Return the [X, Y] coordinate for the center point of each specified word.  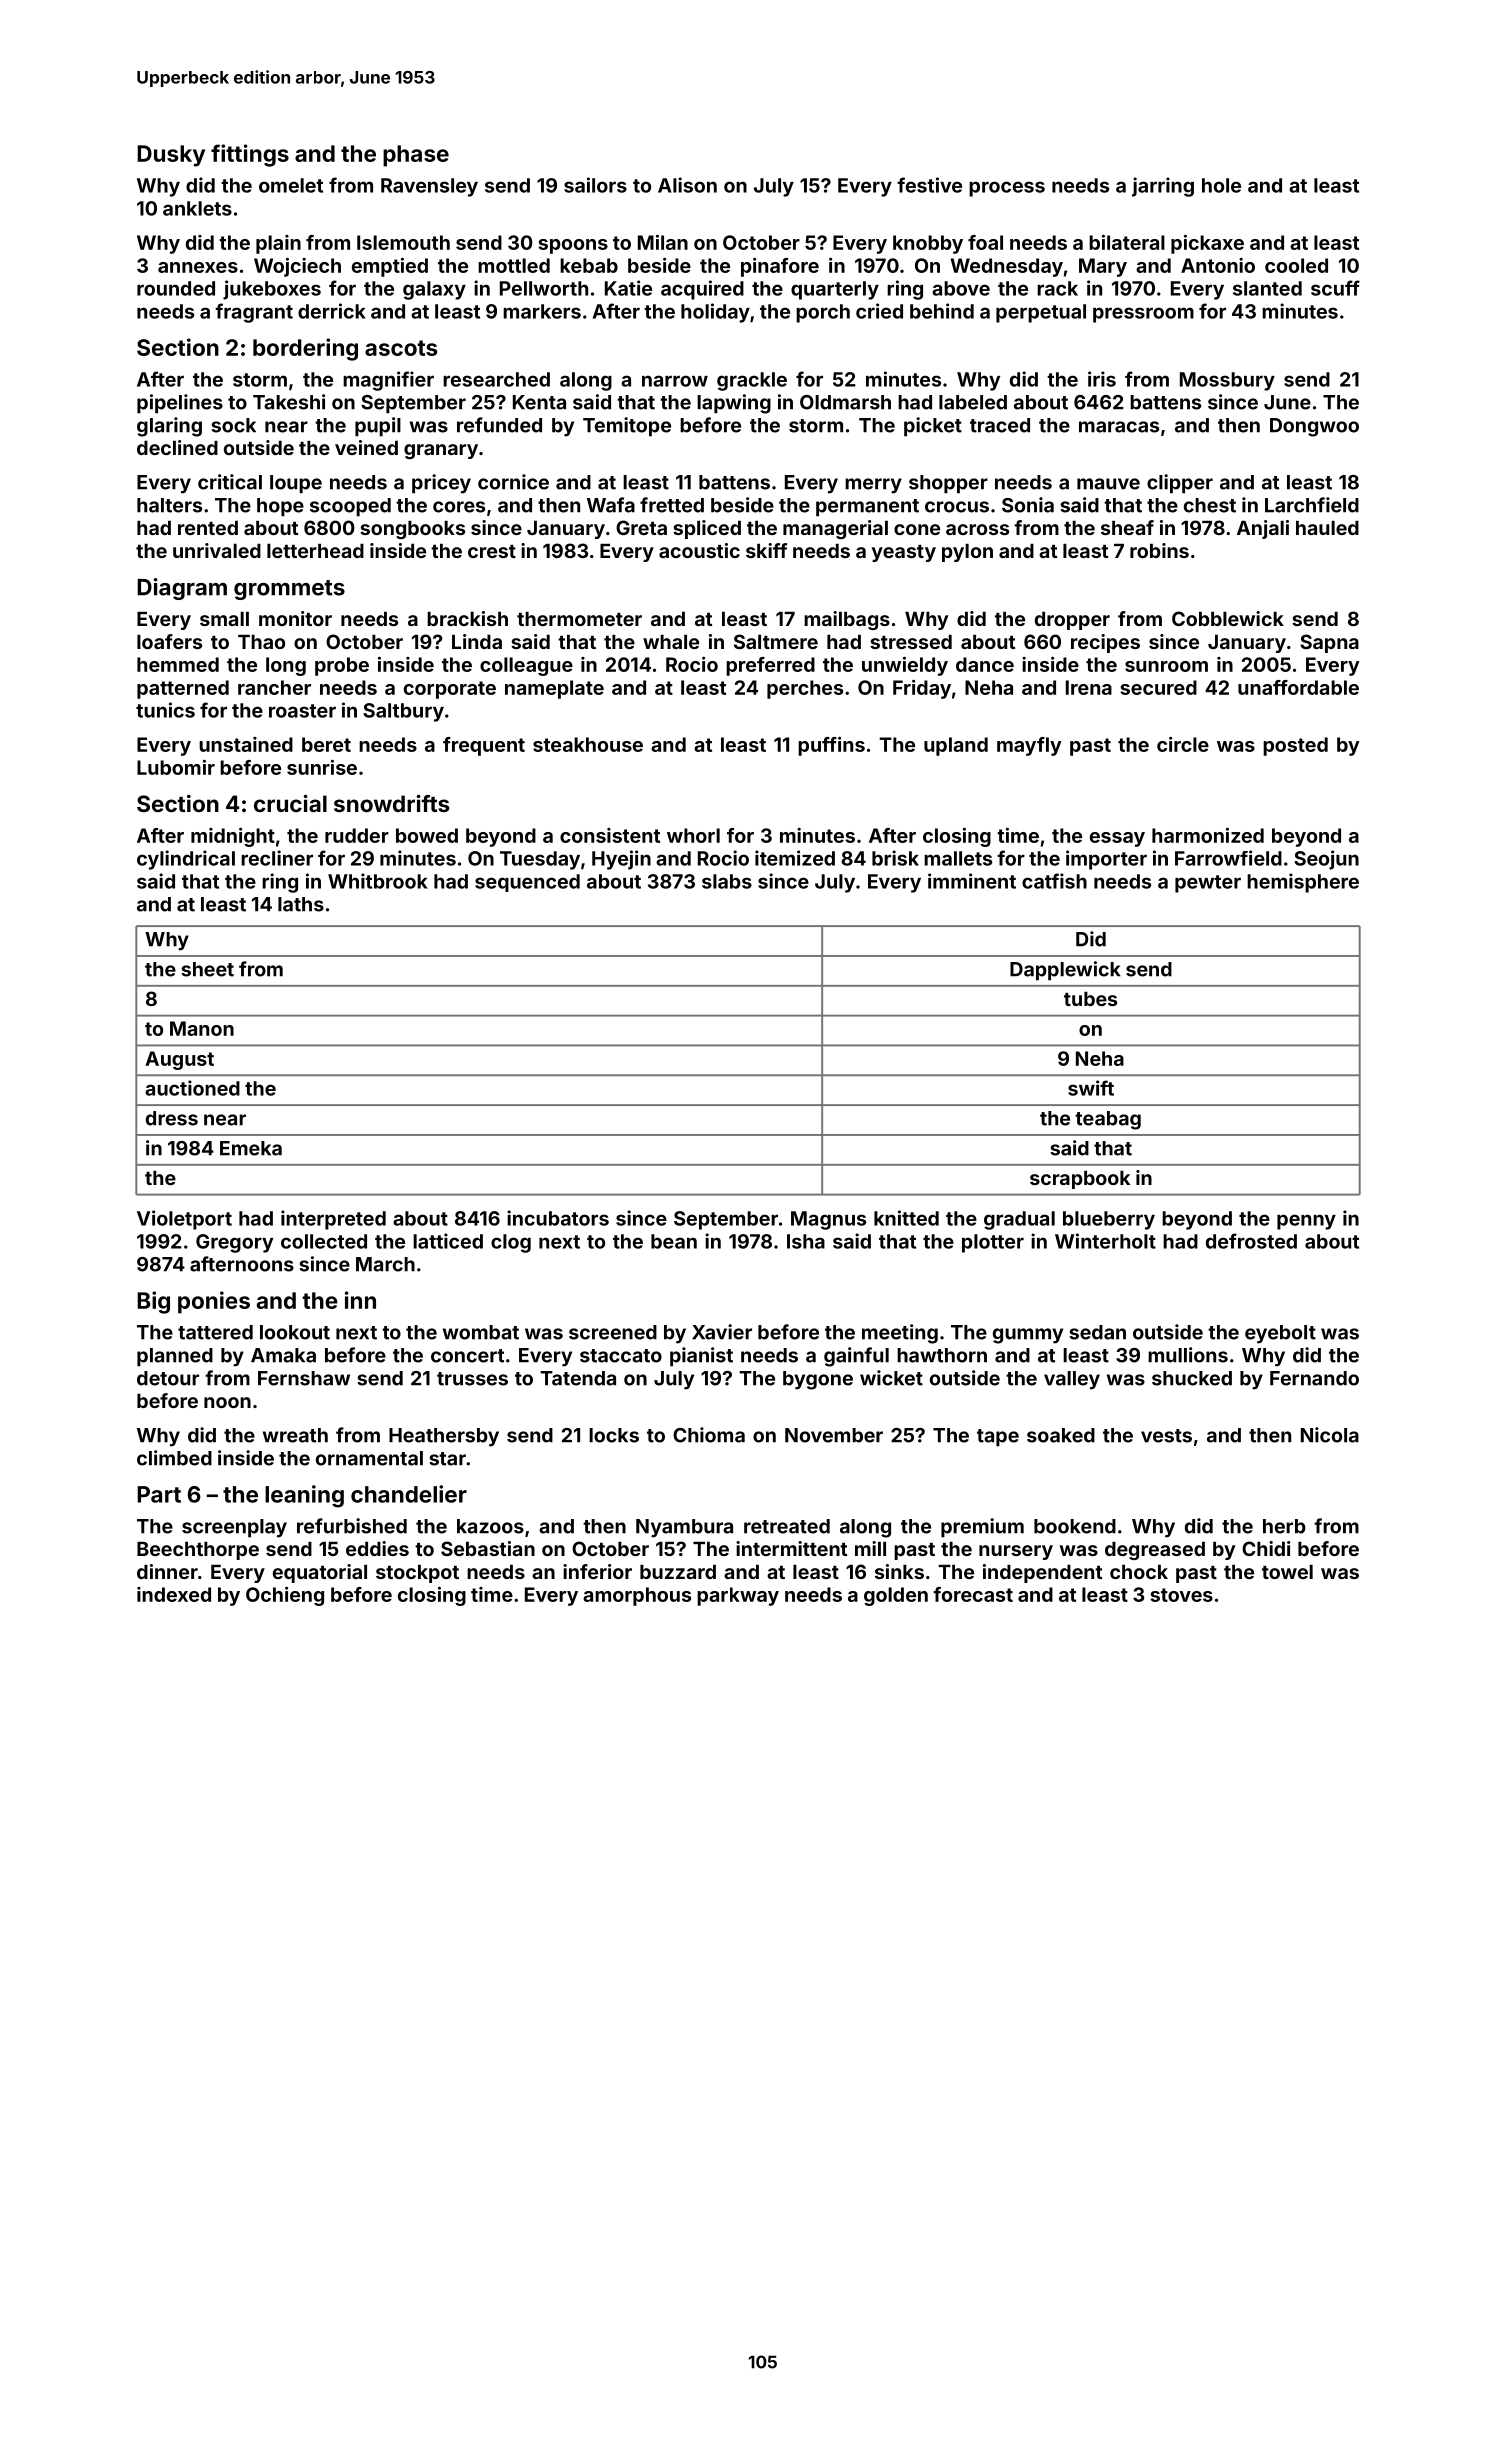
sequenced [527, 883]
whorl [693, 835]
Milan [663, 242]
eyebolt [1280, 1334]
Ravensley [429, 187]
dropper [1072, 621]
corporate [450, 690]
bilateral [1127, 242]
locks [614, 1435]
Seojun [1326, 860]
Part [159, 1494]
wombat [481, 1332]
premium [982, 1528]
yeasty [904, 553]
